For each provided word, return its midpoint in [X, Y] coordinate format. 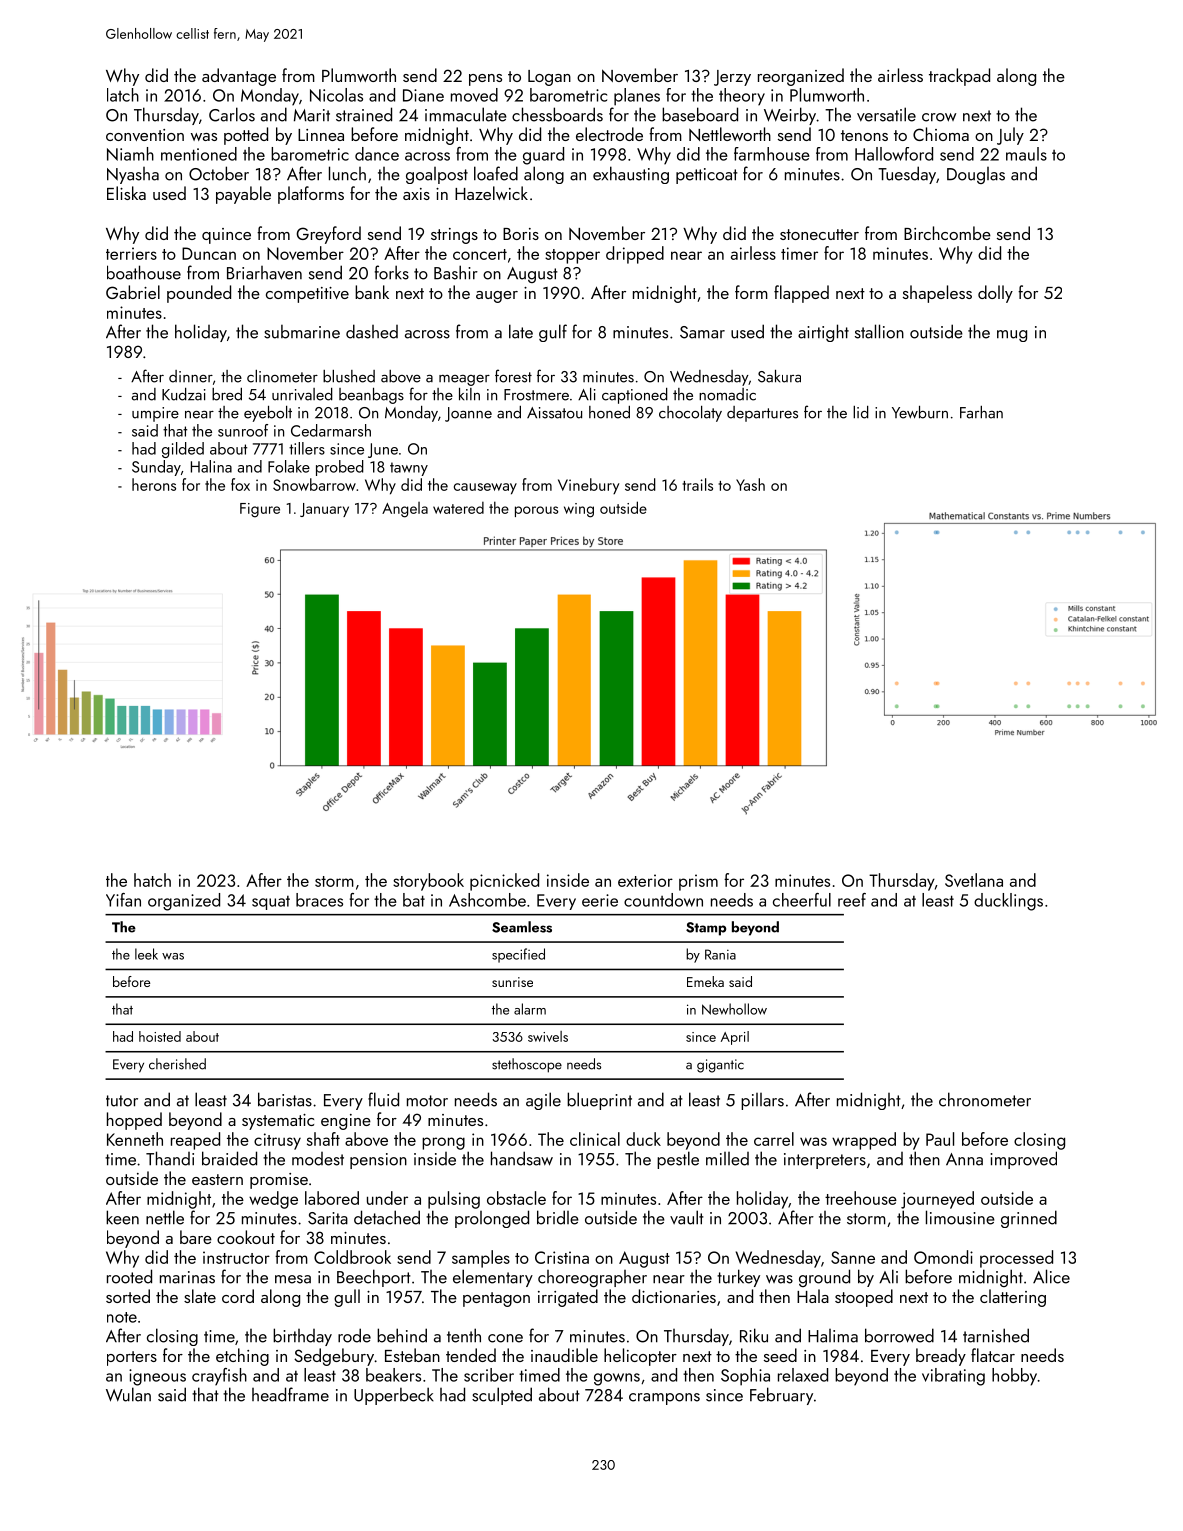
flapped [801, 294]
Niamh [130, 154]
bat [414, 900]
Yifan [123, 900]
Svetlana [974, 880]
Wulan [128, 1394]
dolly [995, 294]
